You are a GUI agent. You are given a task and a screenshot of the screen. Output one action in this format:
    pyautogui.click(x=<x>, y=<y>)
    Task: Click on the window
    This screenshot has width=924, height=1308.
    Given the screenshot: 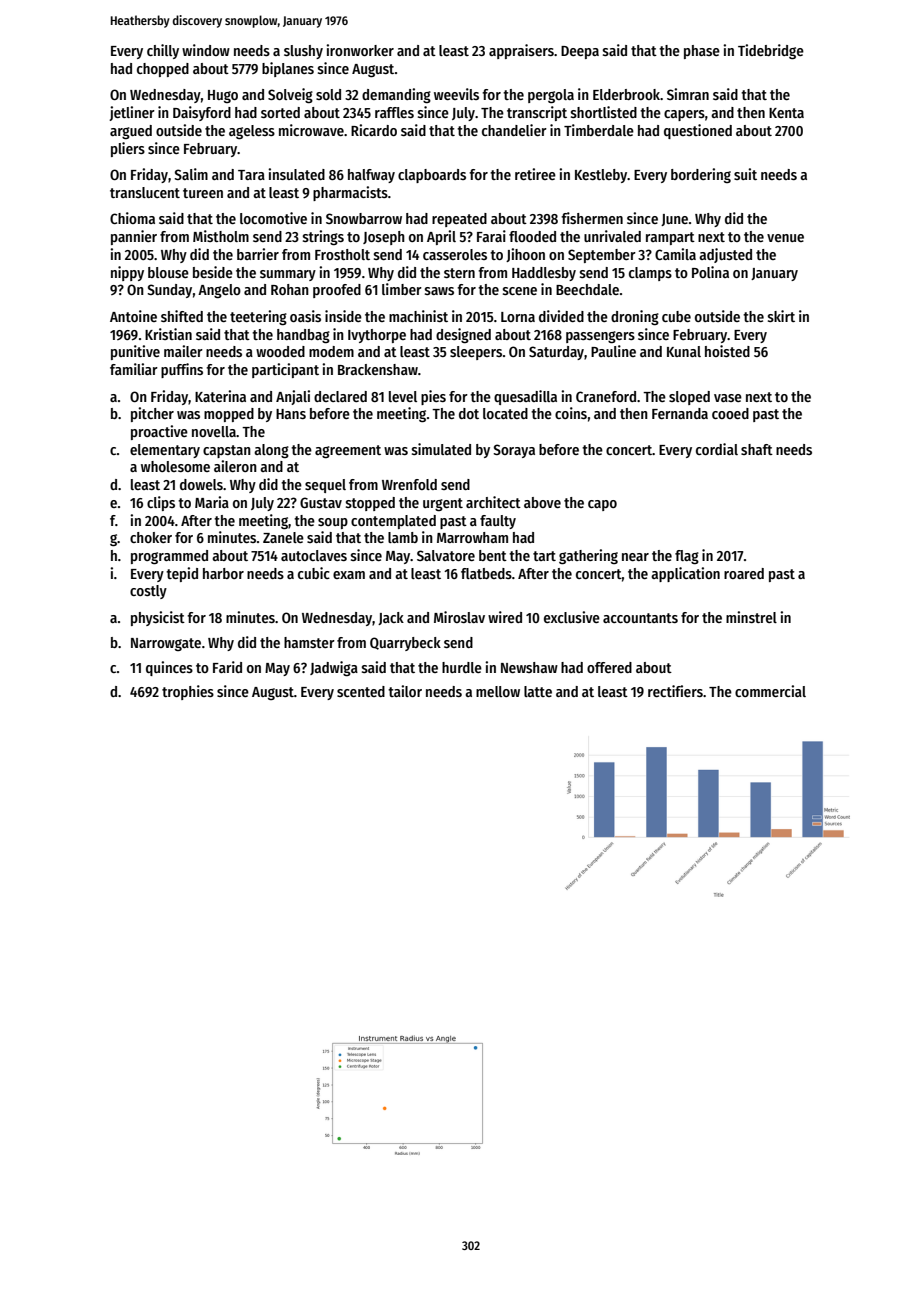 What is the action you would take?
    pyautogui.click(x=206, y=50)
